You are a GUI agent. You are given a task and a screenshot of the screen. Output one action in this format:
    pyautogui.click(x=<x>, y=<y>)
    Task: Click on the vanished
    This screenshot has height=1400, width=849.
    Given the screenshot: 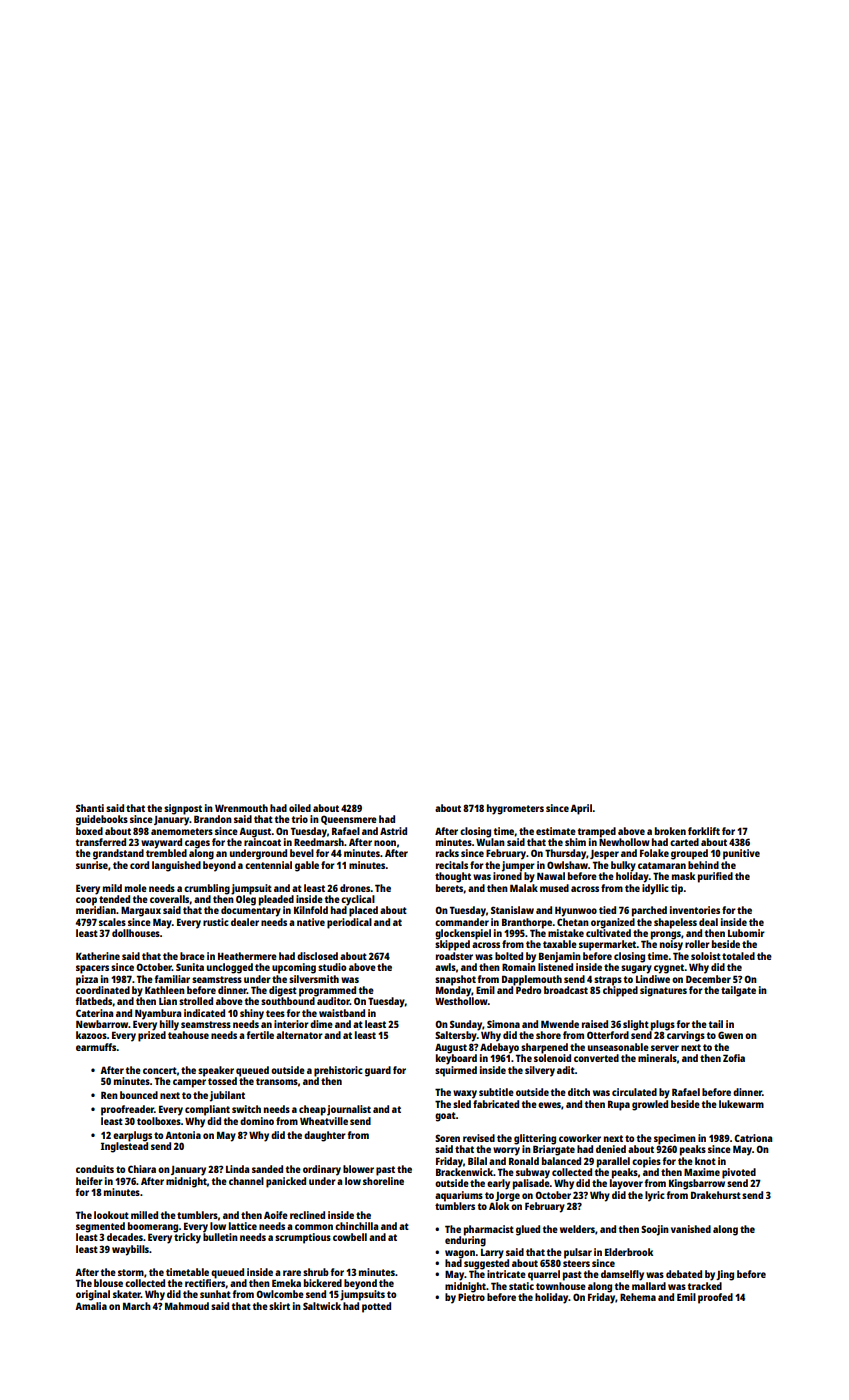 What is the action you would take?
    pyautogui.click(x=691, y=1229)
